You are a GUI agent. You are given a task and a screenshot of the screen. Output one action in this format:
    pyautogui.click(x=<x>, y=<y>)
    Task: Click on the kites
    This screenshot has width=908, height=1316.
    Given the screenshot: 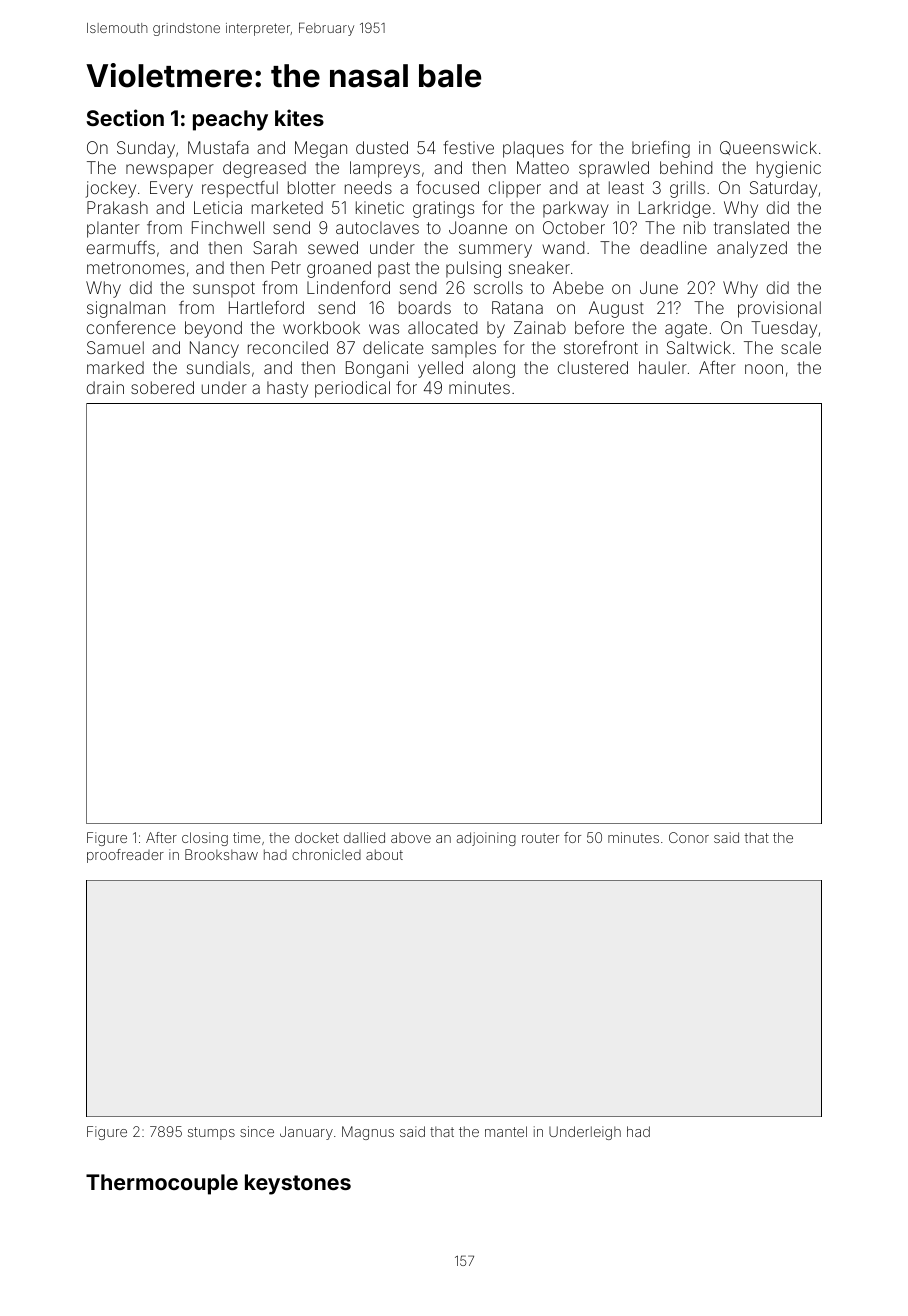 What is the action you would take?
    pyautogui.click(x=299, y=117)
